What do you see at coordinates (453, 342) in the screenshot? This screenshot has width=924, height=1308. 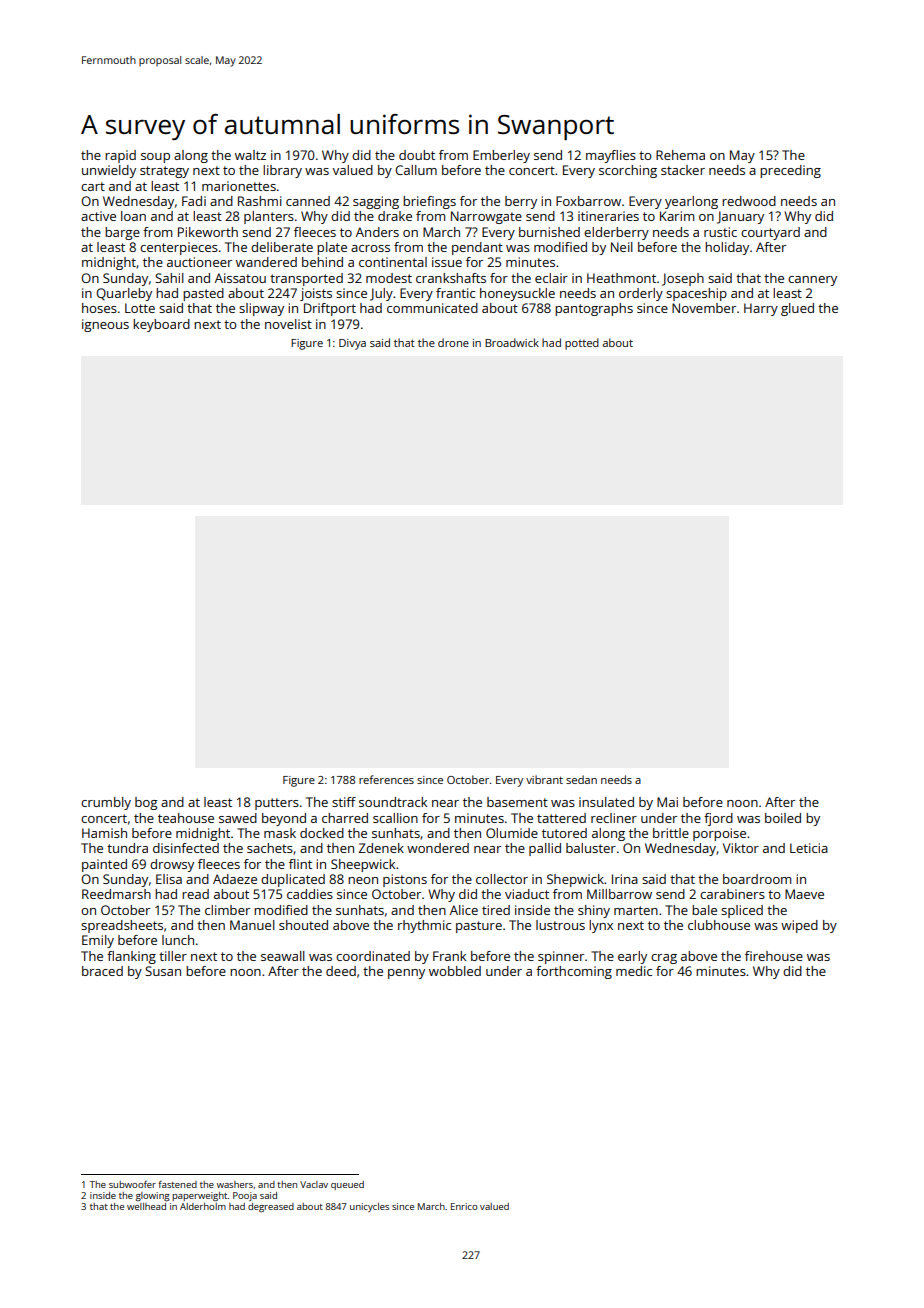 I see `drone` at bounding box center [453, 342].
